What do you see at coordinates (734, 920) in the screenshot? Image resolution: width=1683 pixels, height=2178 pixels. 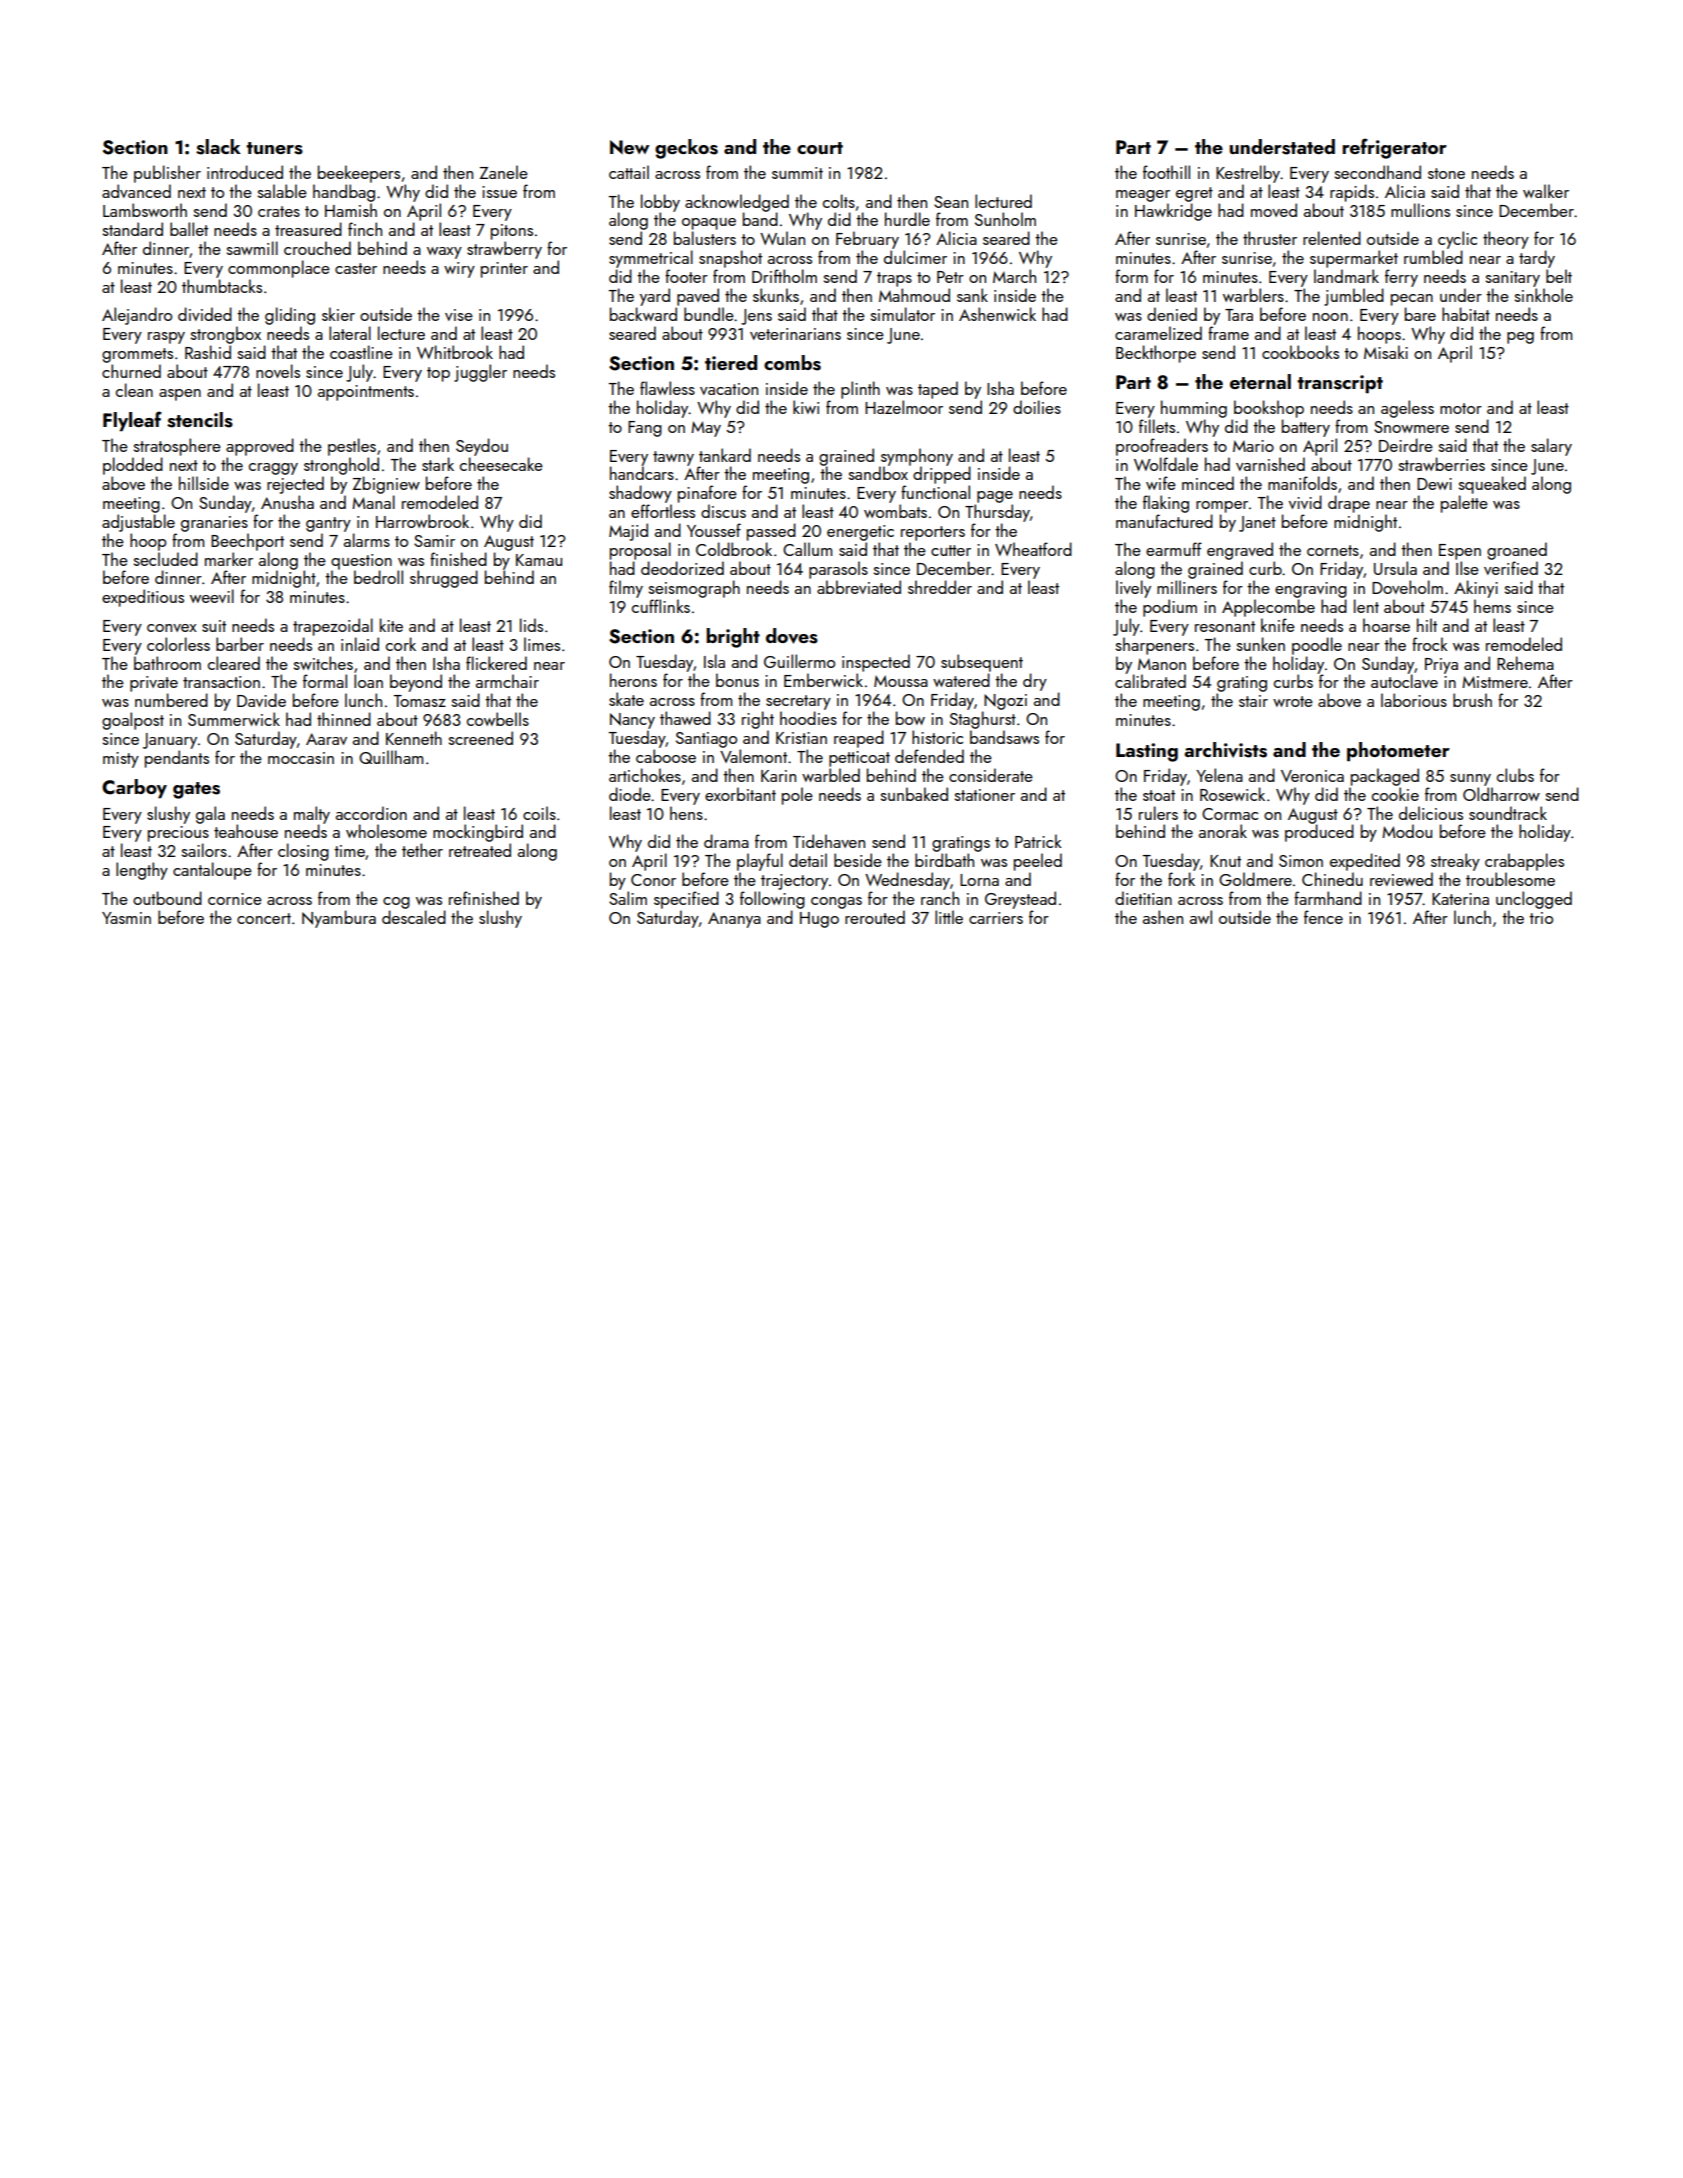 I see `Ananya` at bounding box center [734, 920].
